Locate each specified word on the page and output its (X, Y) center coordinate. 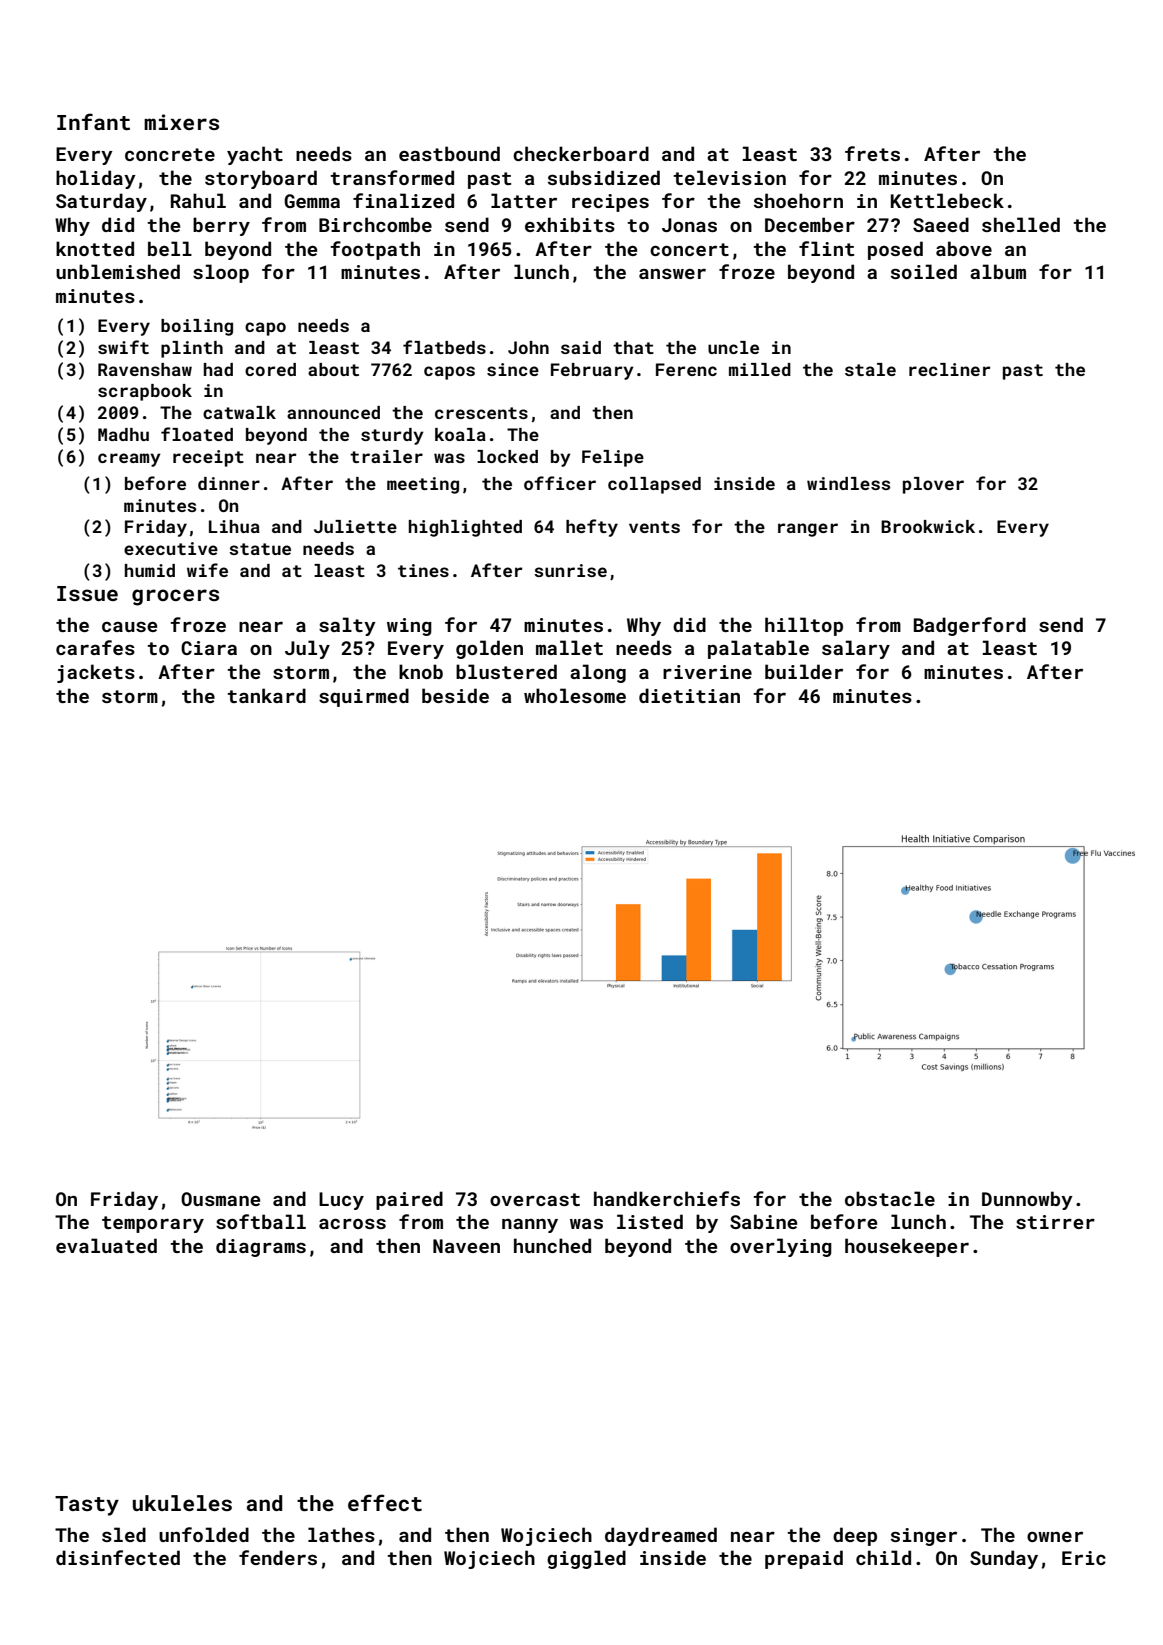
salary (856, 649)
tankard (266, 695)
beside (455, 695)
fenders (278, 1557)
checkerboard (581, 153)
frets (872, 153)
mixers (181, 122)
